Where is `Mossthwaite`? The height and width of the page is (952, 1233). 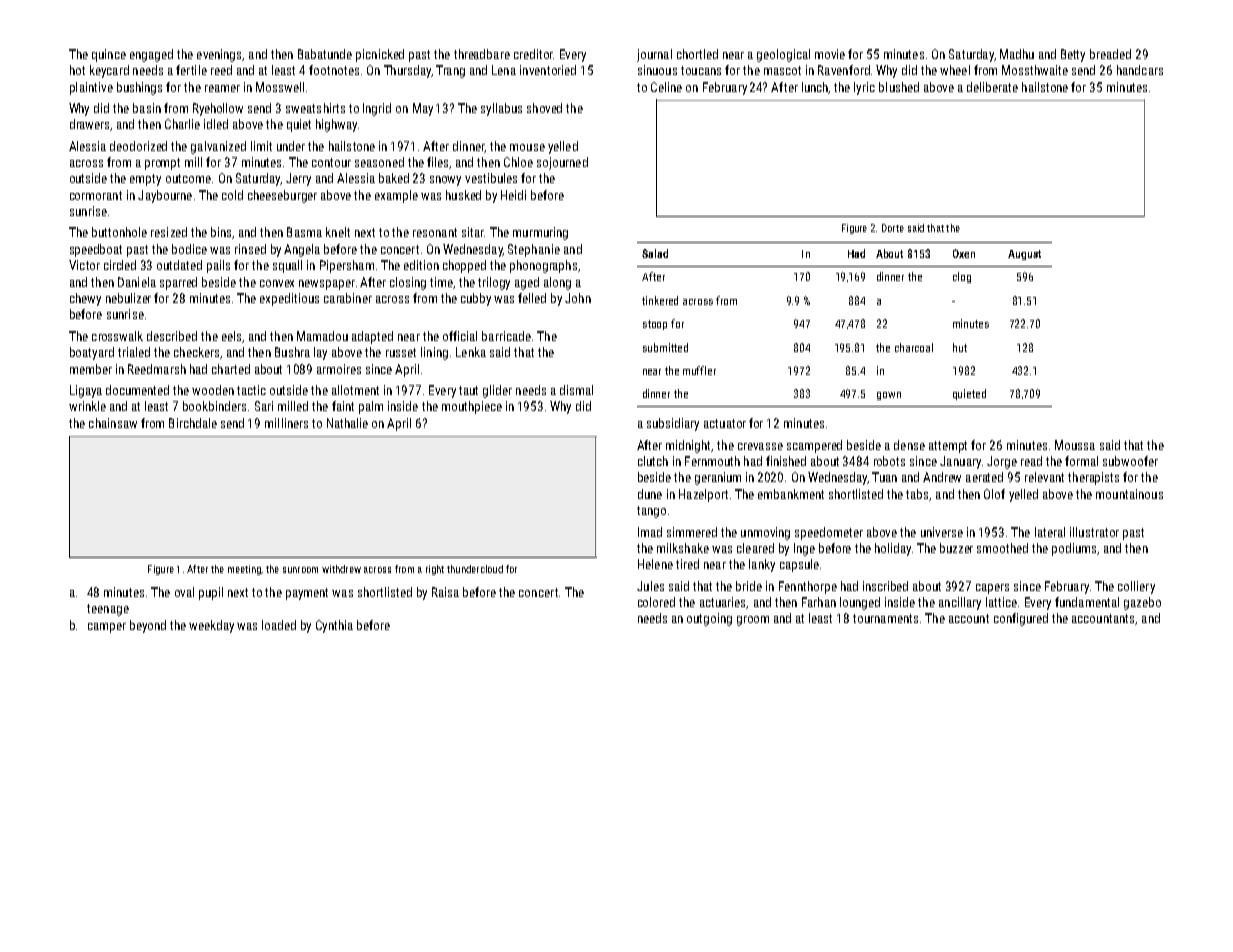 Mossthwaite is located at coordinates (1035, 70).
